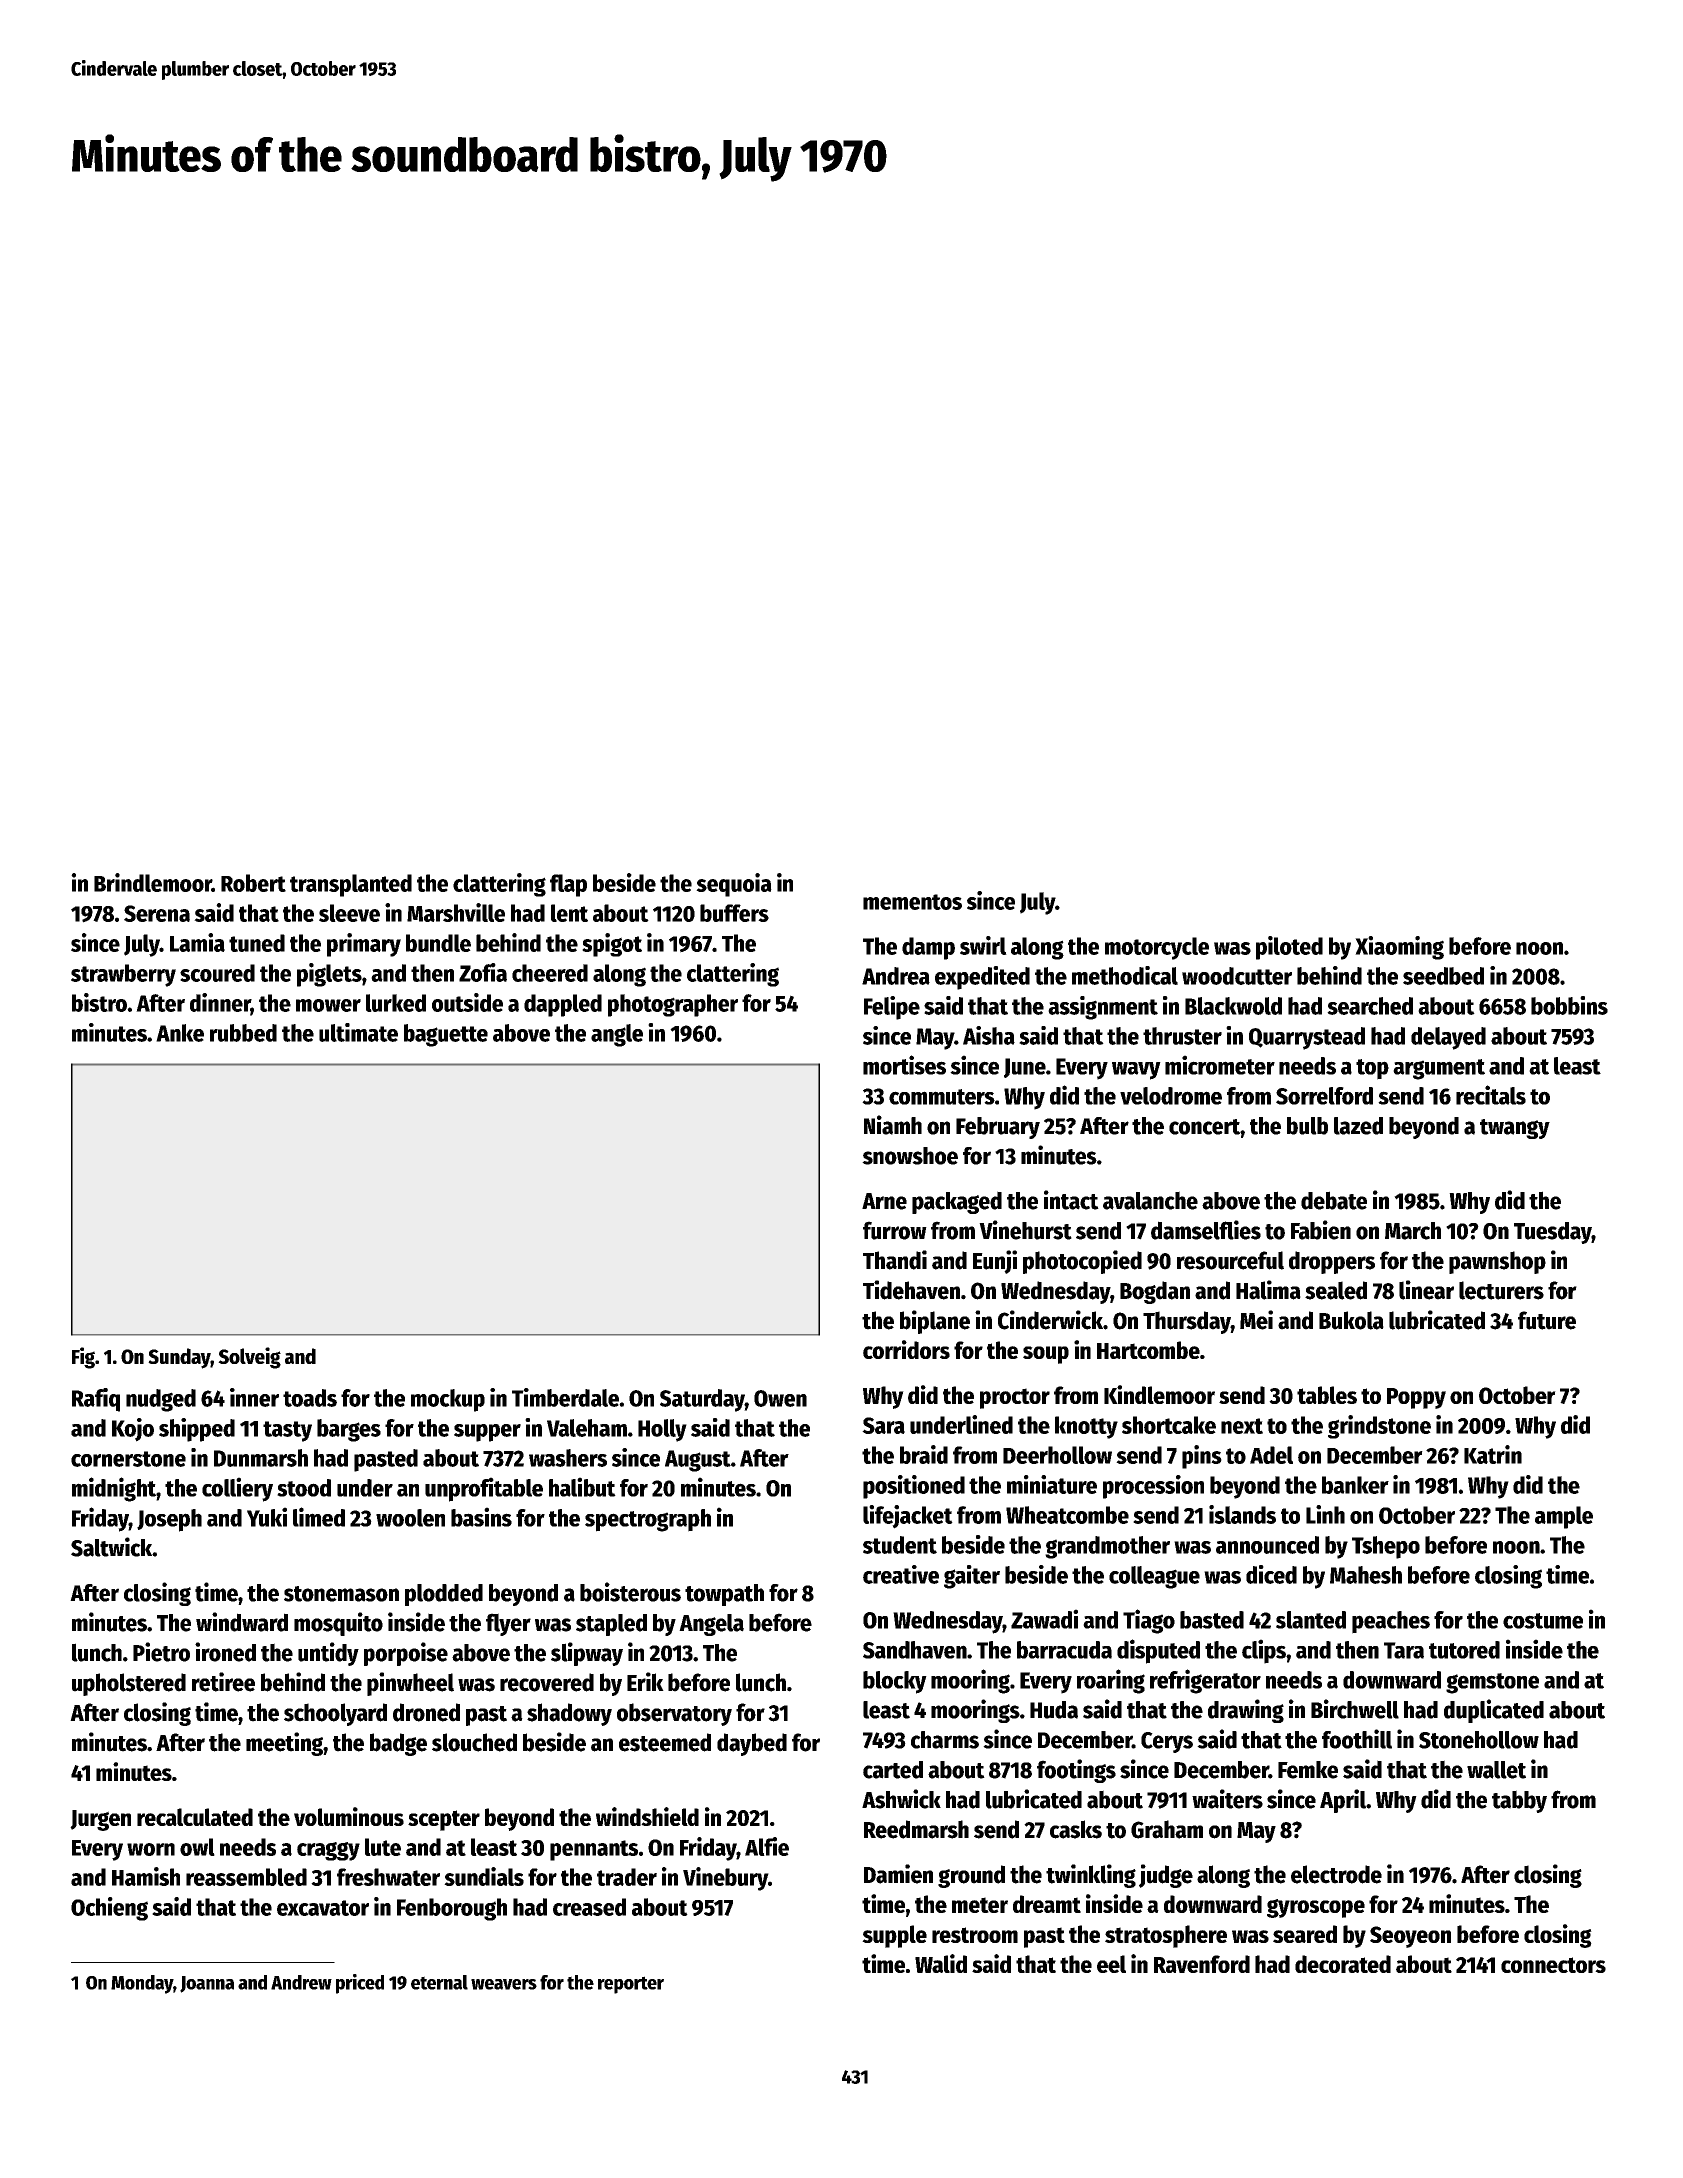 The height and width of the screenshot is (2178, 1683). What do you see at coordinates (983, 945) in the screenshot?
I see `swirl` at bounding box center [983, 945].
